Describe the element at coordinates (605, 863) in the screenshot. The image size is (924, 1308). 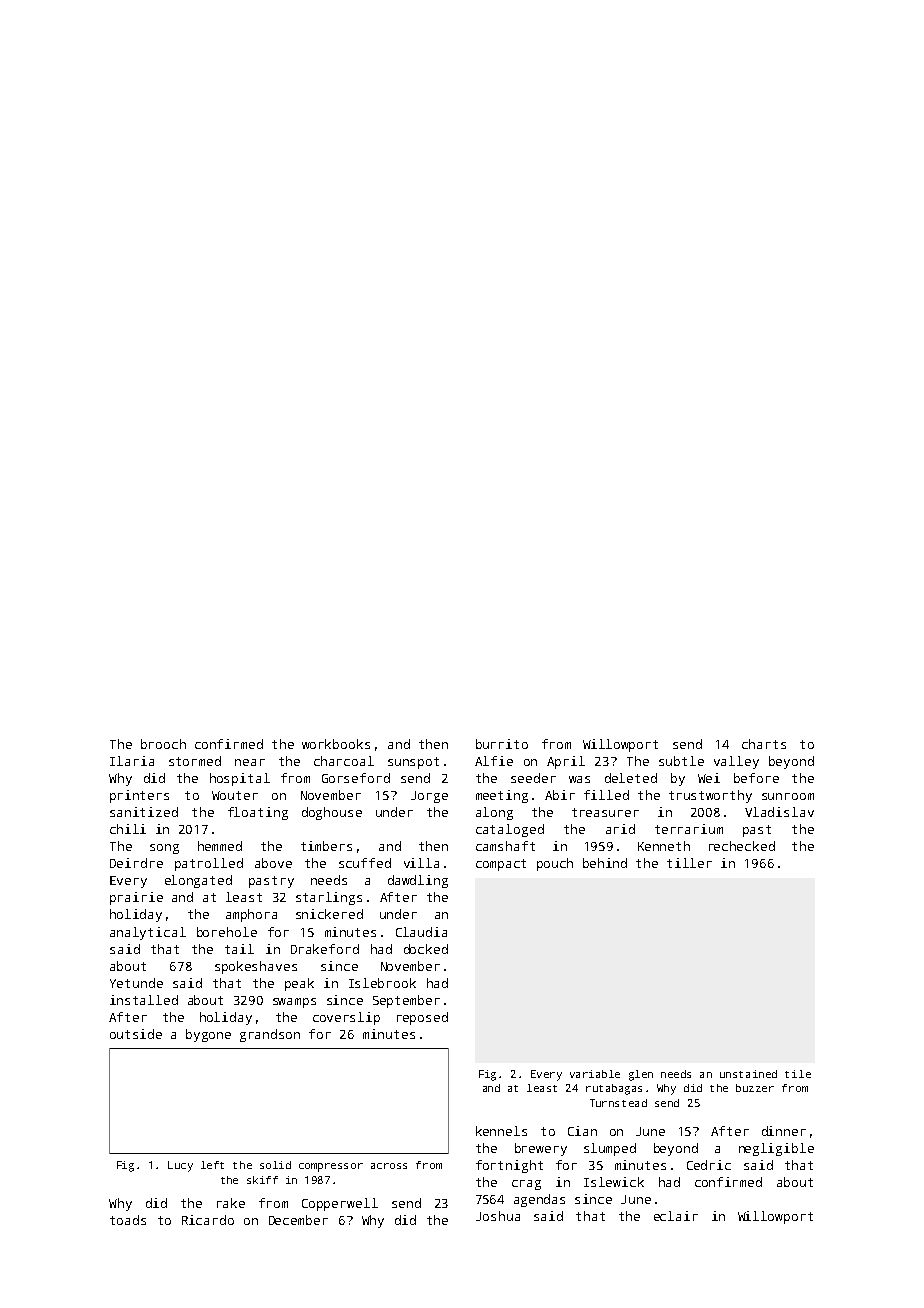
I see `behind` at that location.
